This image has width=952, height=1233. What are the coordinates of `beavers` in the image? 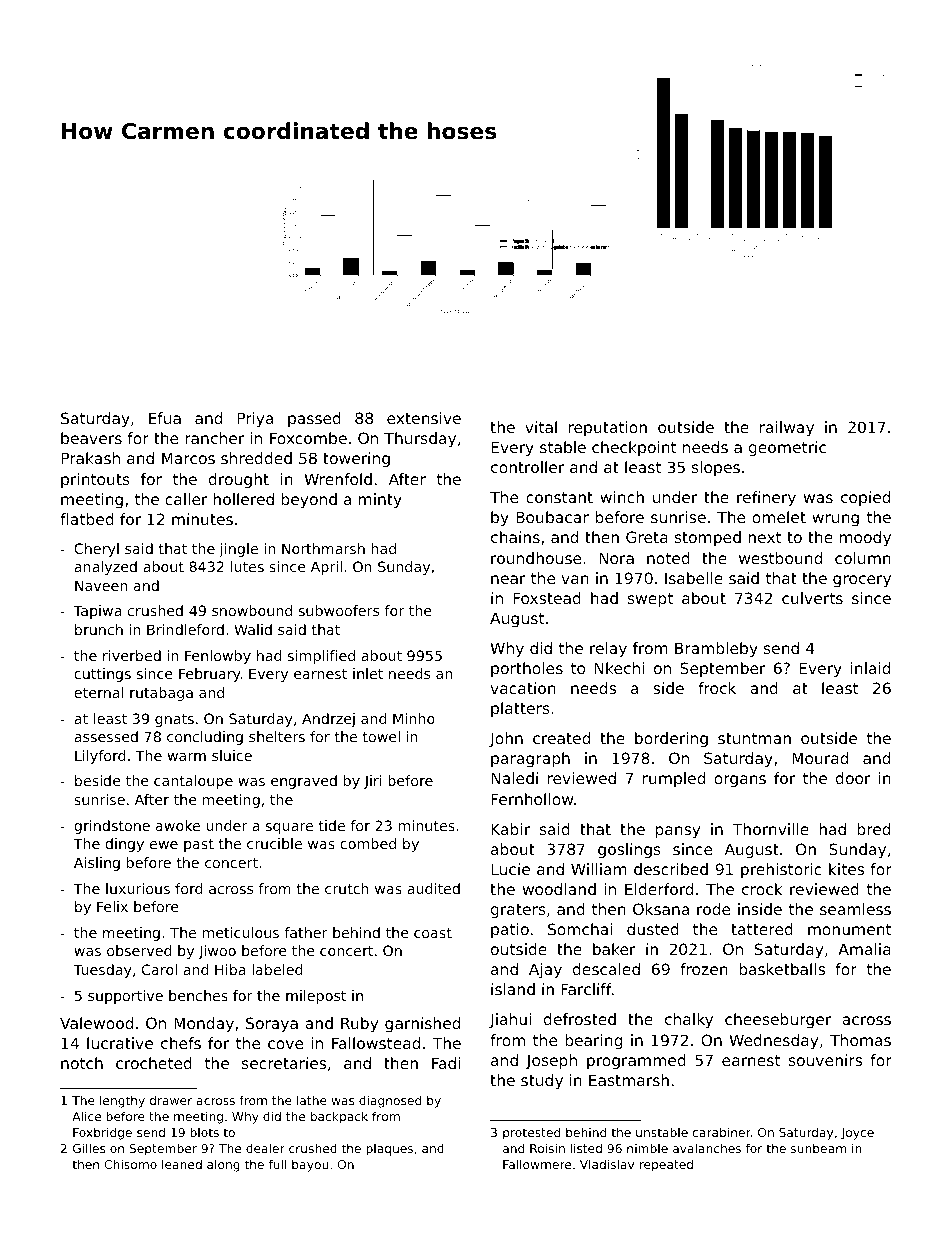 It's located at (91, 438).
